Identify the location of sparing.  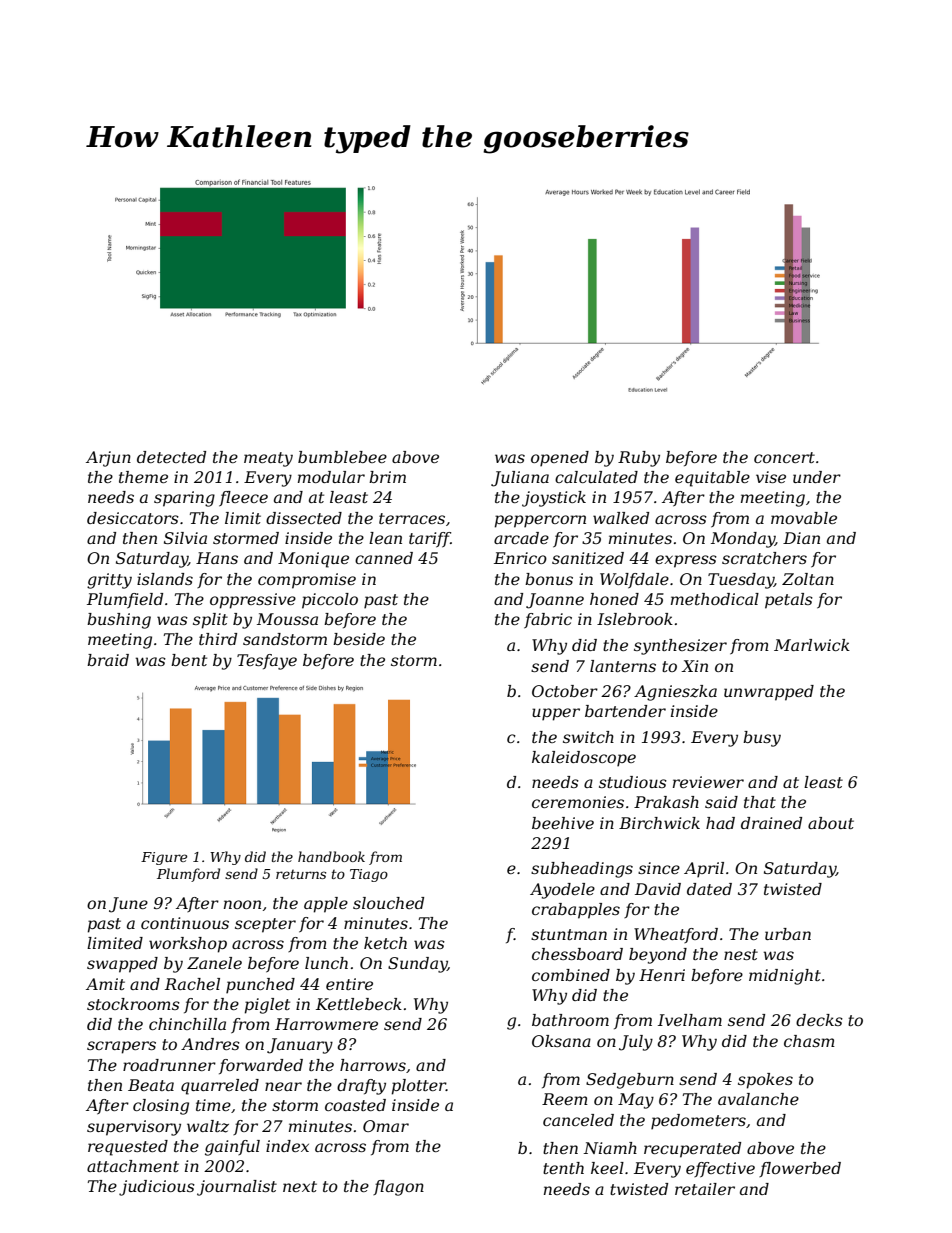
(184, 499).
